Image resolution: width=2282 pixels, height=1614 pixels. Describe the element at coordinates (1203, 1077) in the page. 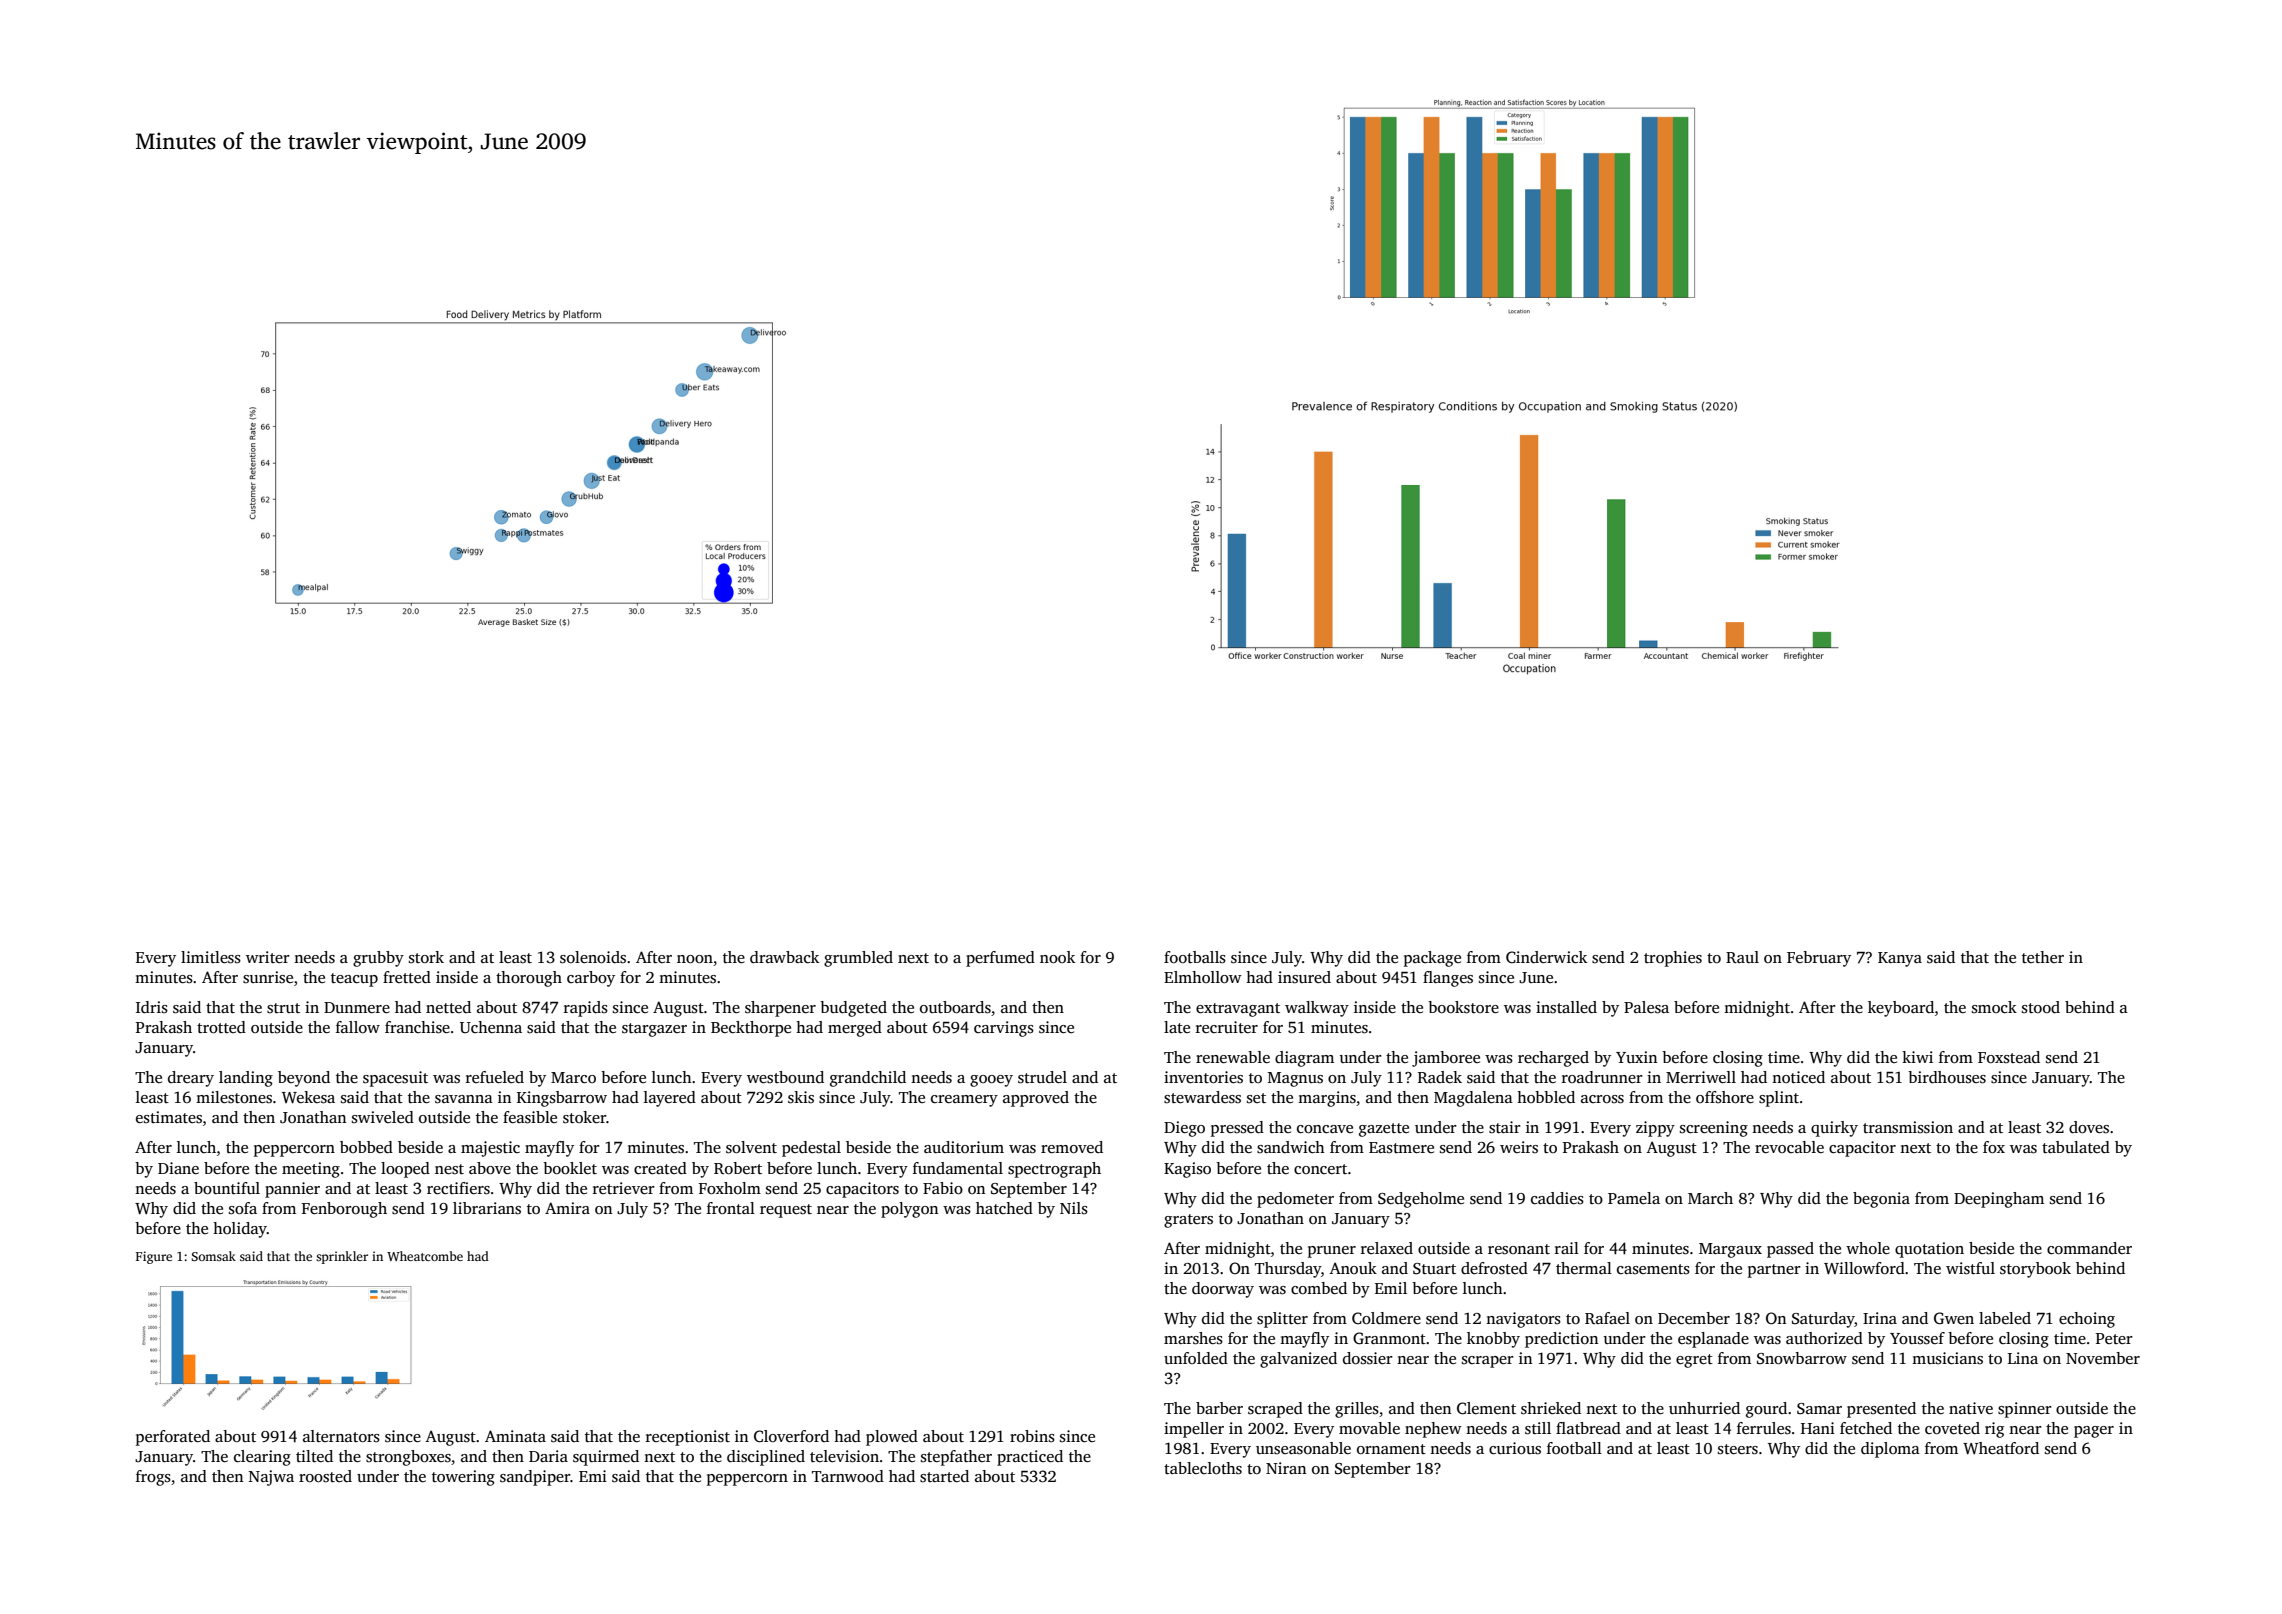

I see `inventories` at that location.
